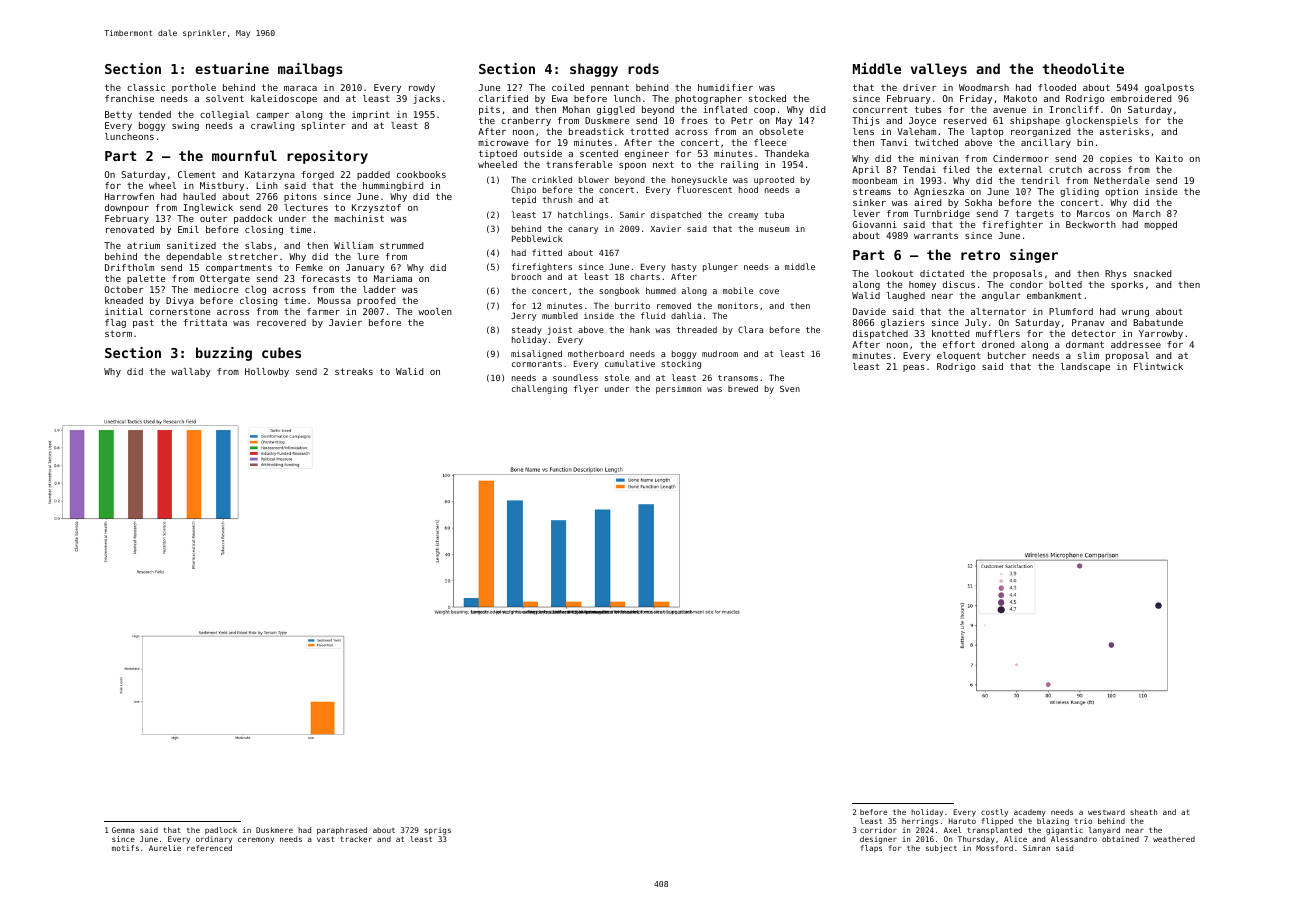 Image resolution: width=1308 pixels, height=924 pixels. Describe the element at coordinates (560, 315) in the page. I see `mumbled` at that location.
